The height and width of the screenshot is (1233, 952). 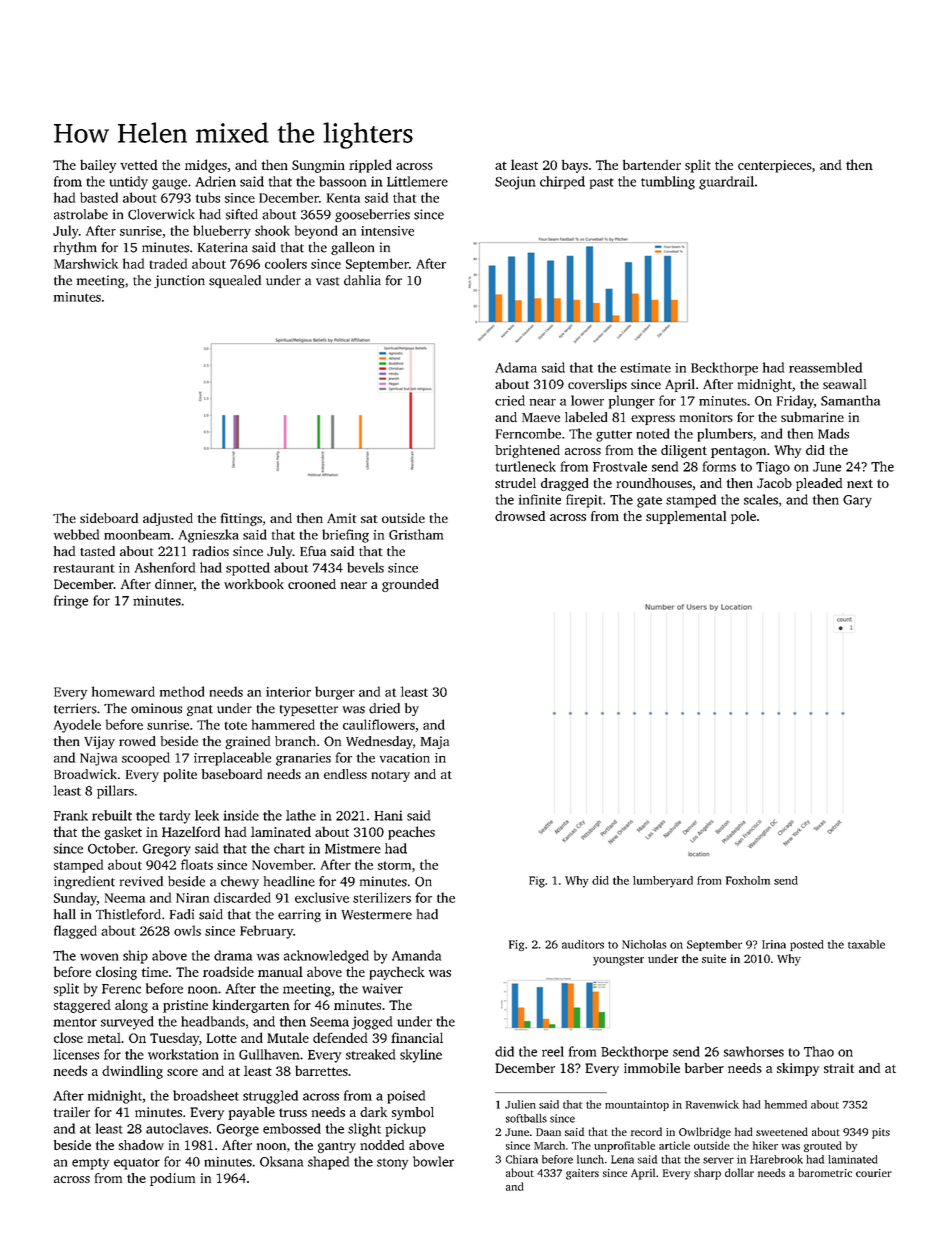 What do you see at coordinates (172, 1179) in the screenshot?
I see `podium` at bounding box center [172, 1179].
